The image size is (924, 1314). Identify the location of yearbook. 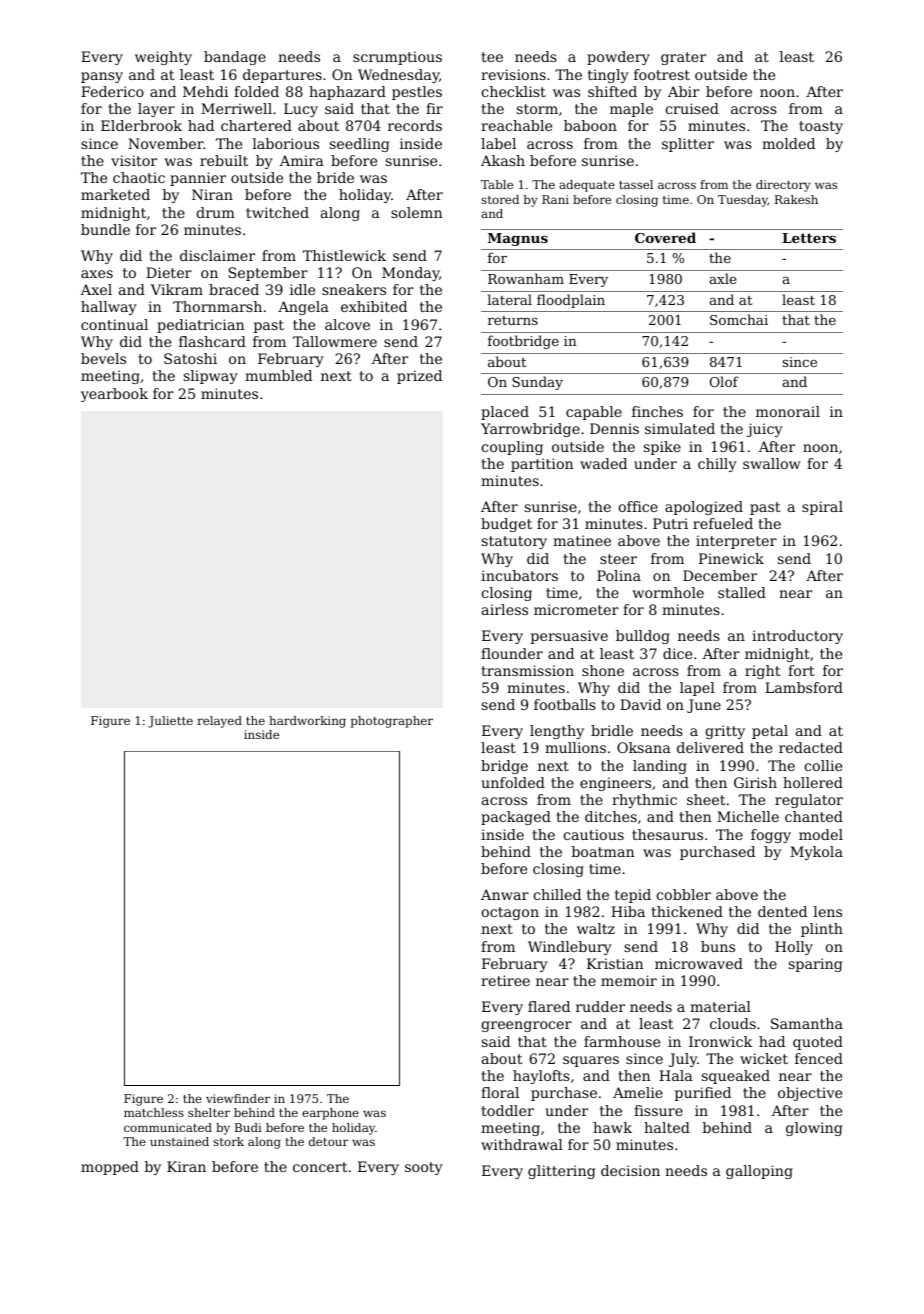
(114, 395).
